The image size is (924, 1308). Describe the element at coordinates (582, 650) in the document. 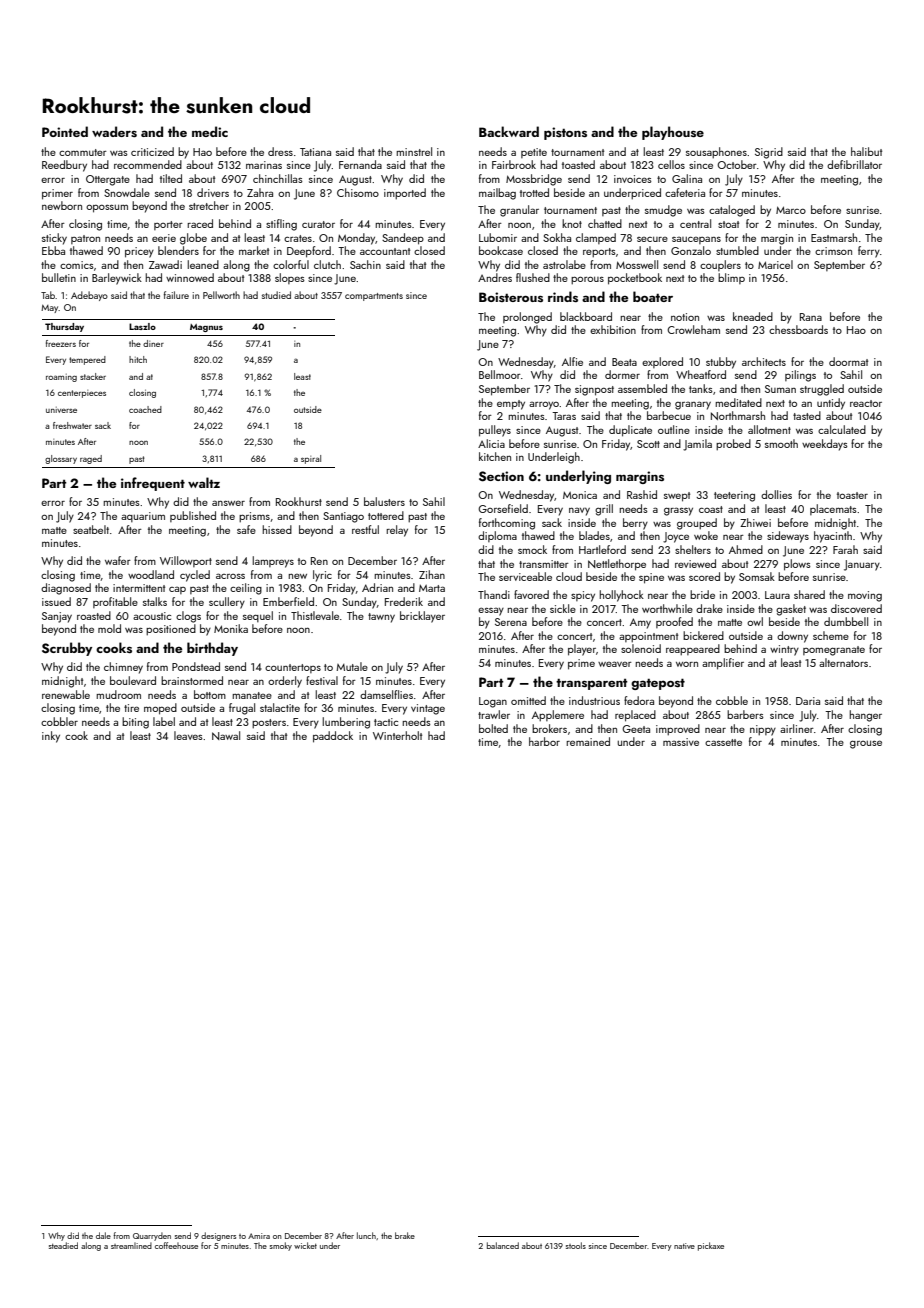

I see `player` at that location.
